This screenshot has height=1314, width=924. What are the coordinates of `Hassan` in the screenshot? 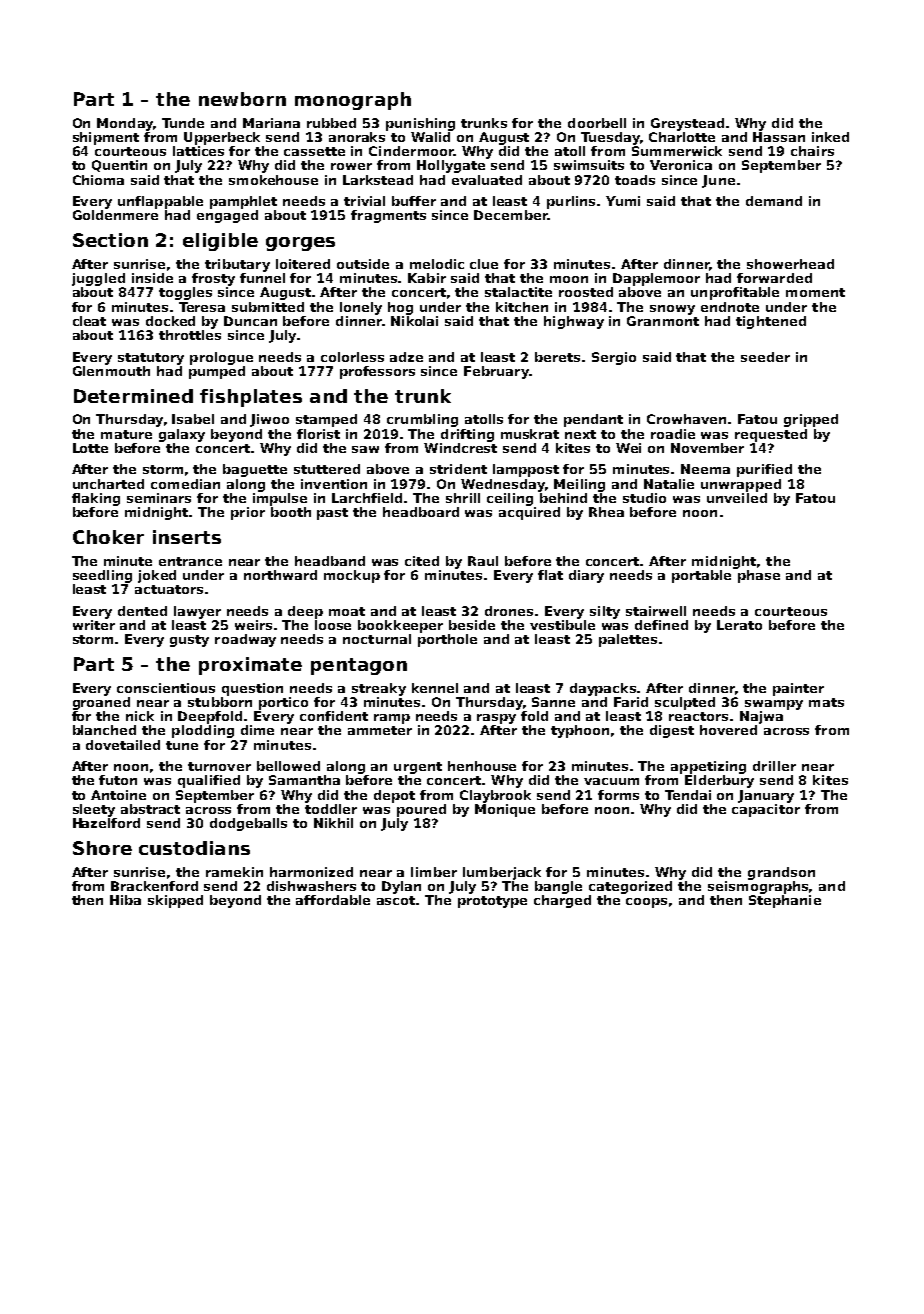 It's located at (779, 137).
